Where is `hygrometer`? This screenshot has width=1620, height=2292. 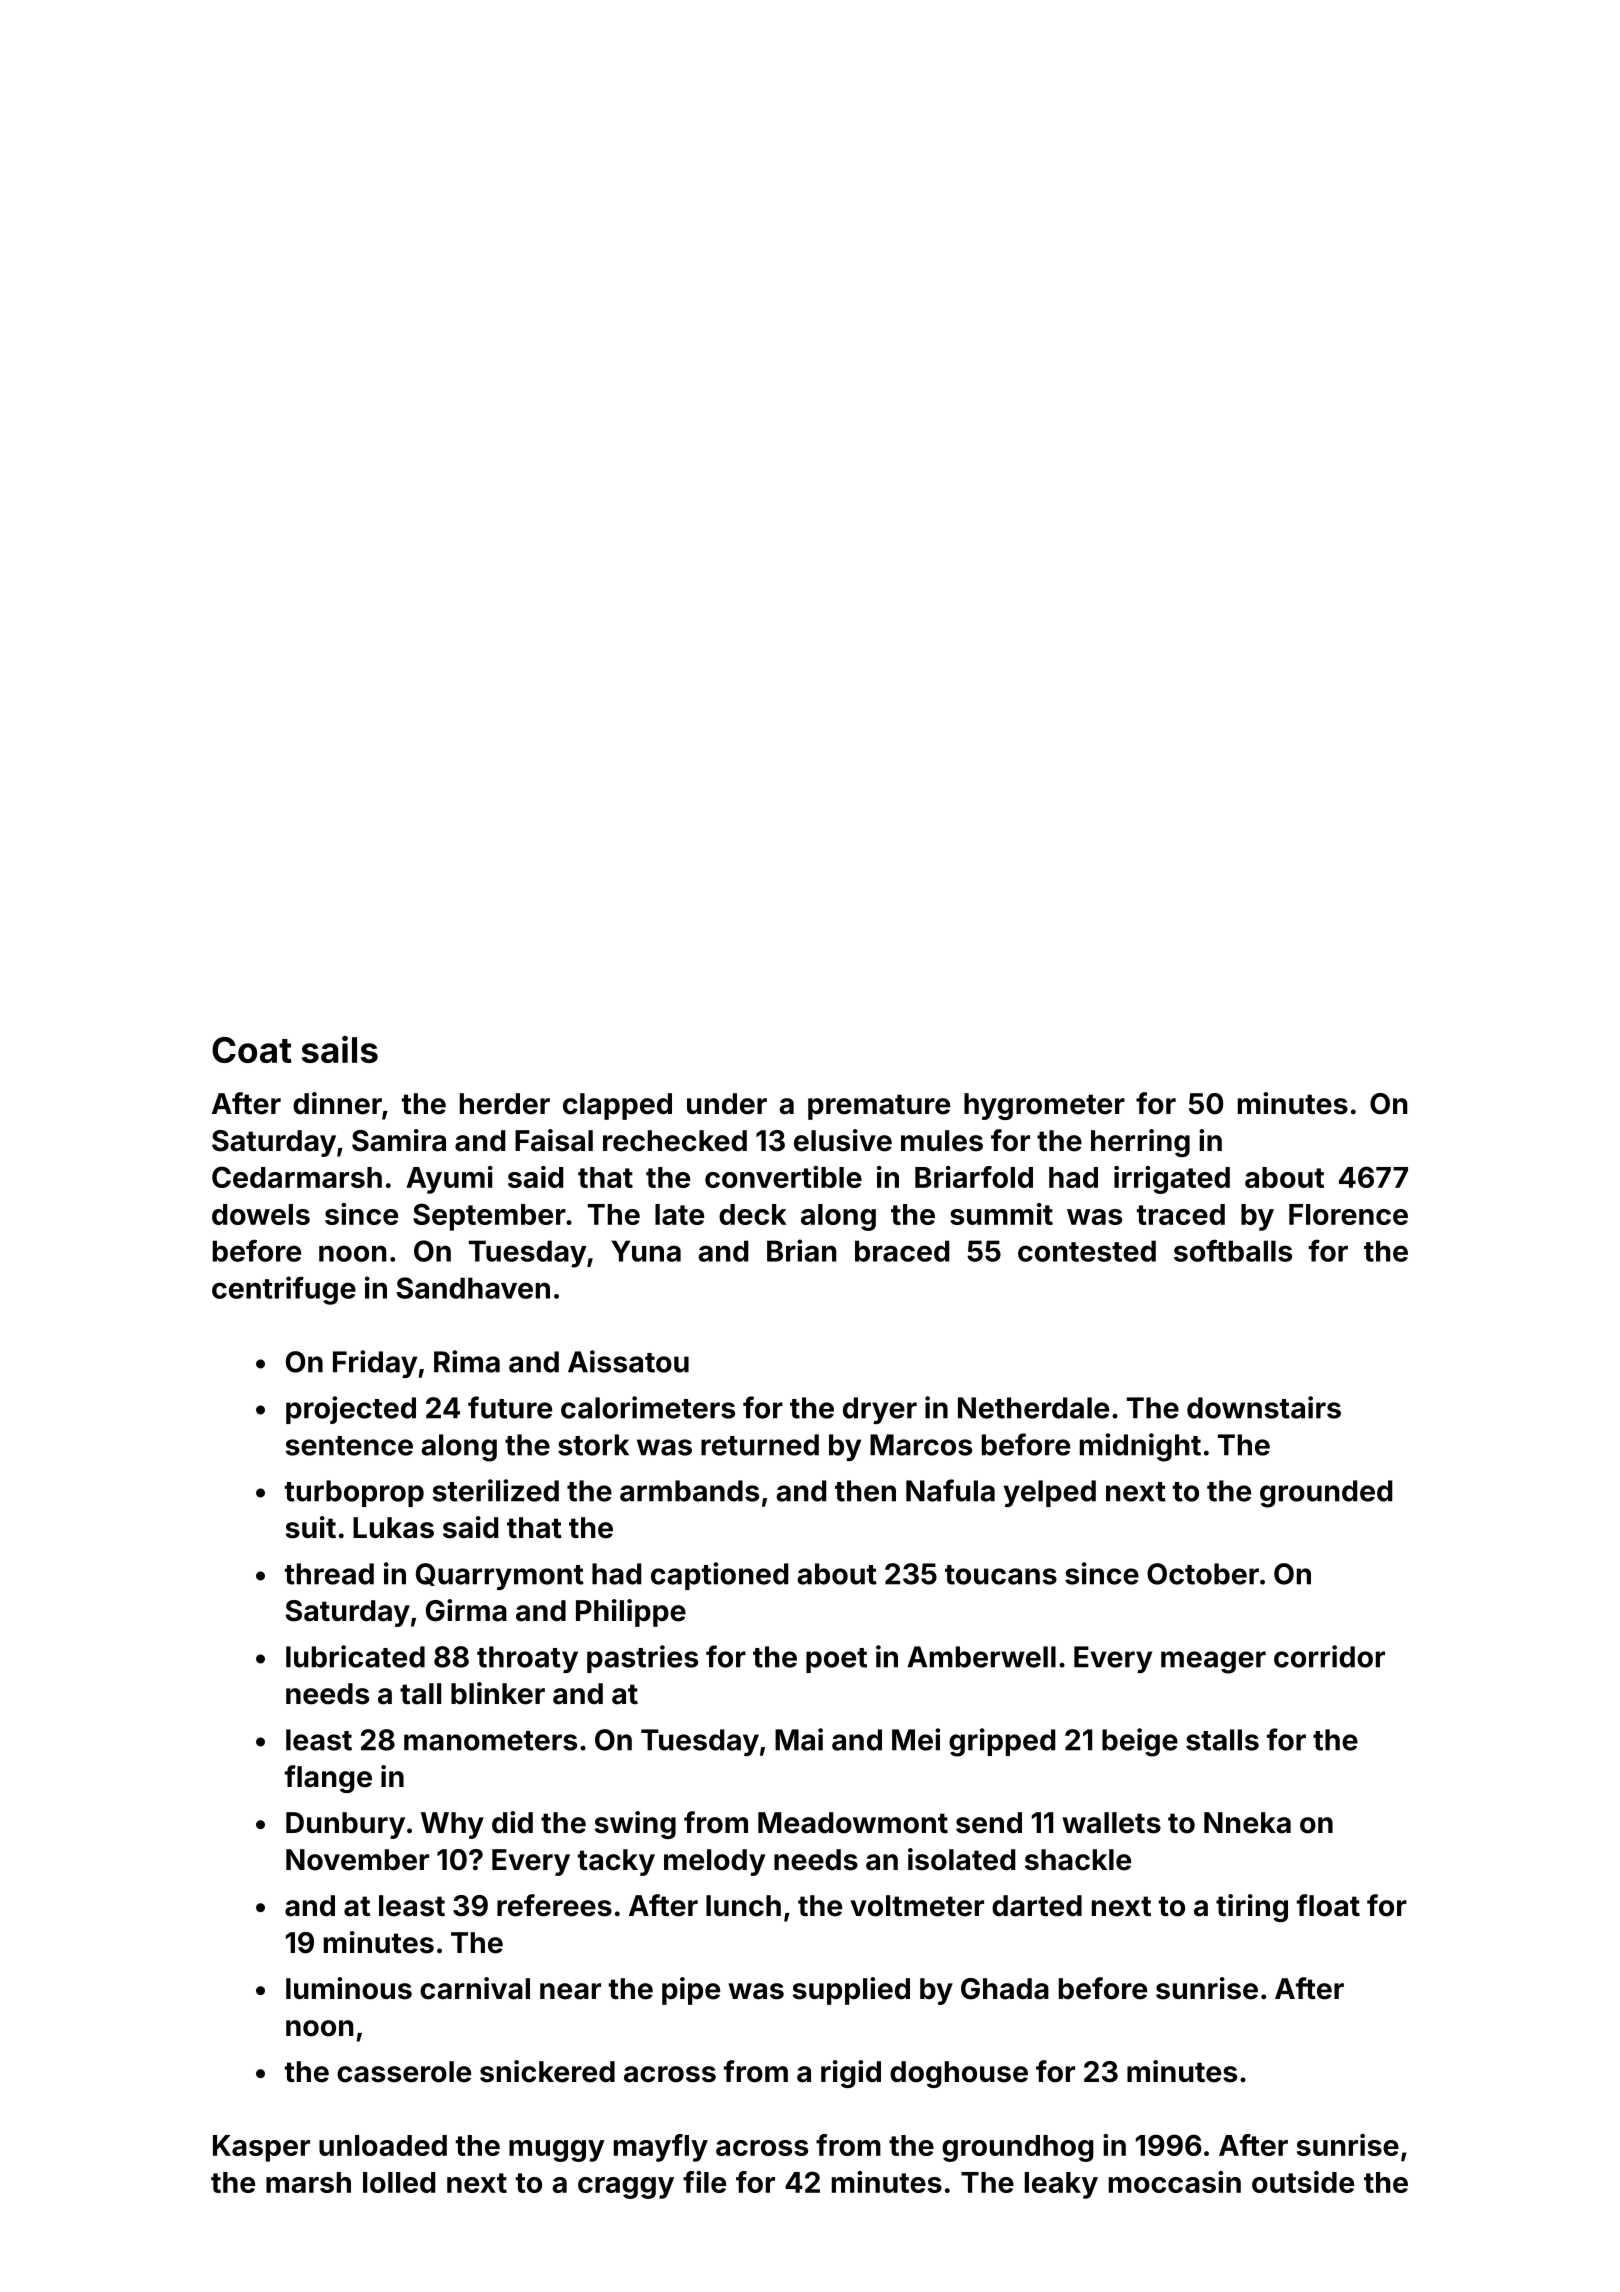 hygrometer is located at coordinates (1044, 1106).
